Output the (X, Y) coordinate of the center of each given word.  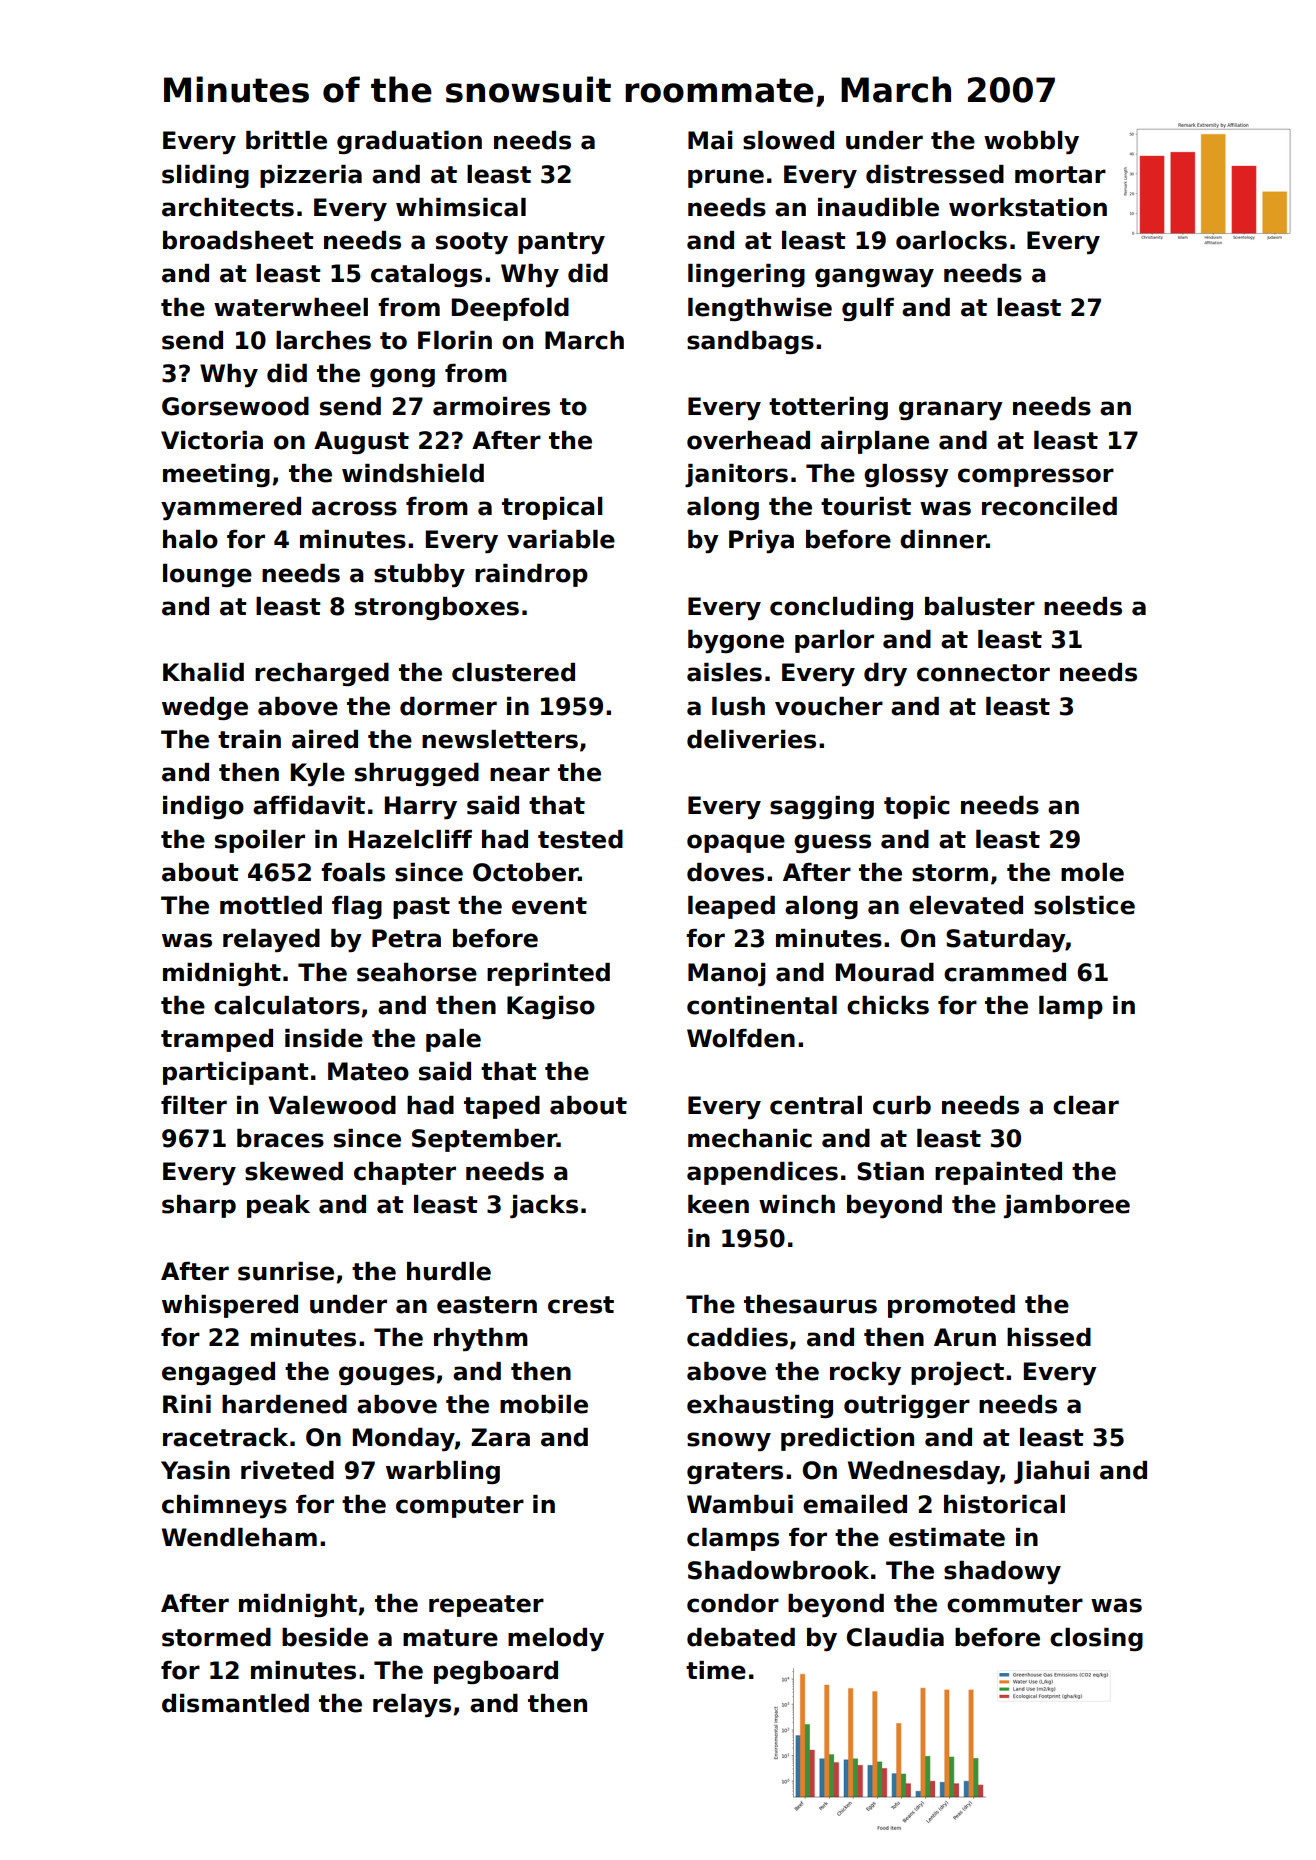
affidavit (309, 805)
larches (323, 340)
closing (1096, 1639)
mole (1092, 872)
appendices (762, 1173)
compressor (1036, 477)
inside (324, 1038)
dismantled (235, 1703)
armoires (491, 406)
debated (741, 1637)
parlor (834, 641)
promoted (951, 1306)
